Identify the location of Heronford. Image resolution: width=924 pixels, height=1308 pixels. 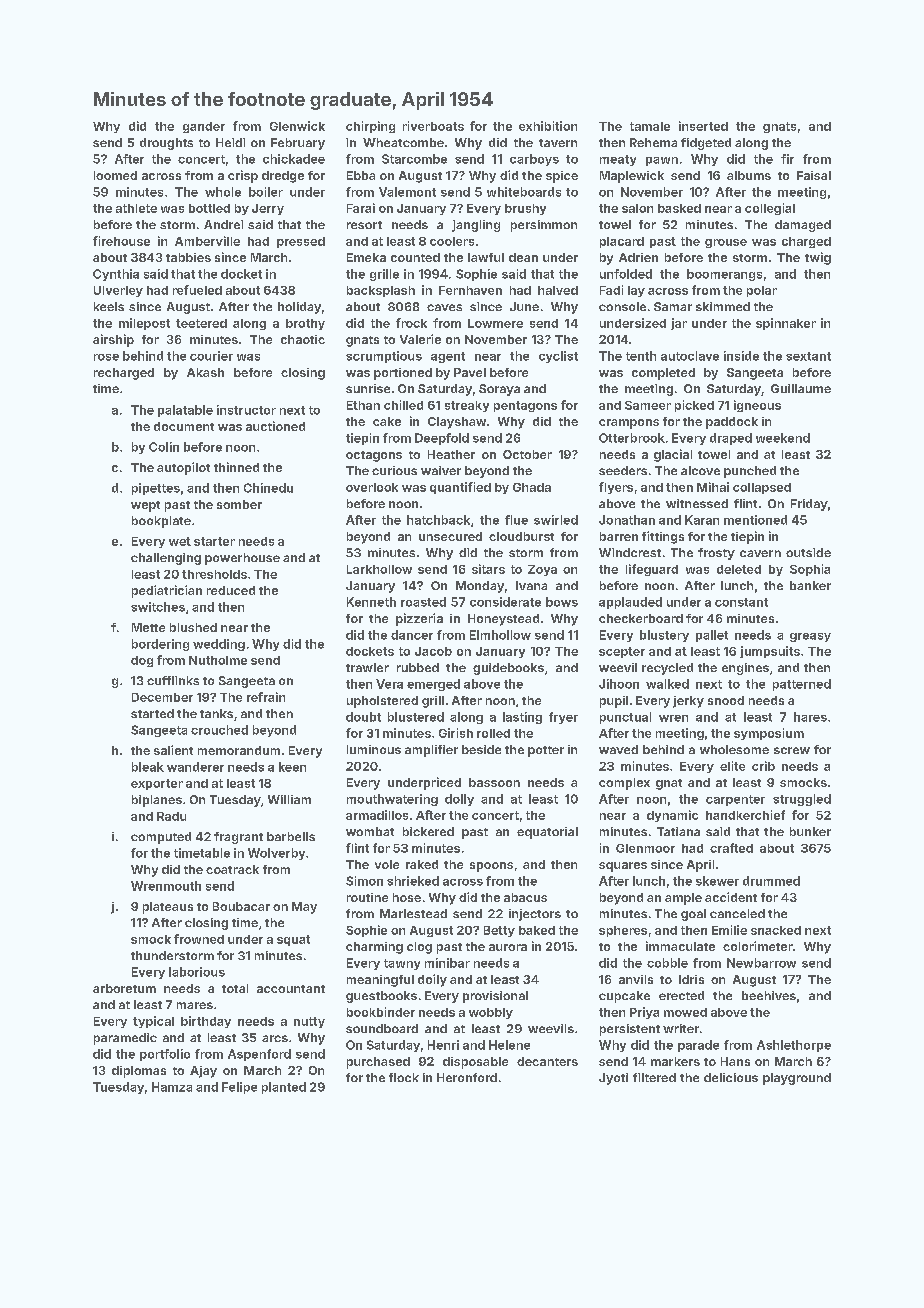
(467, 1077).
